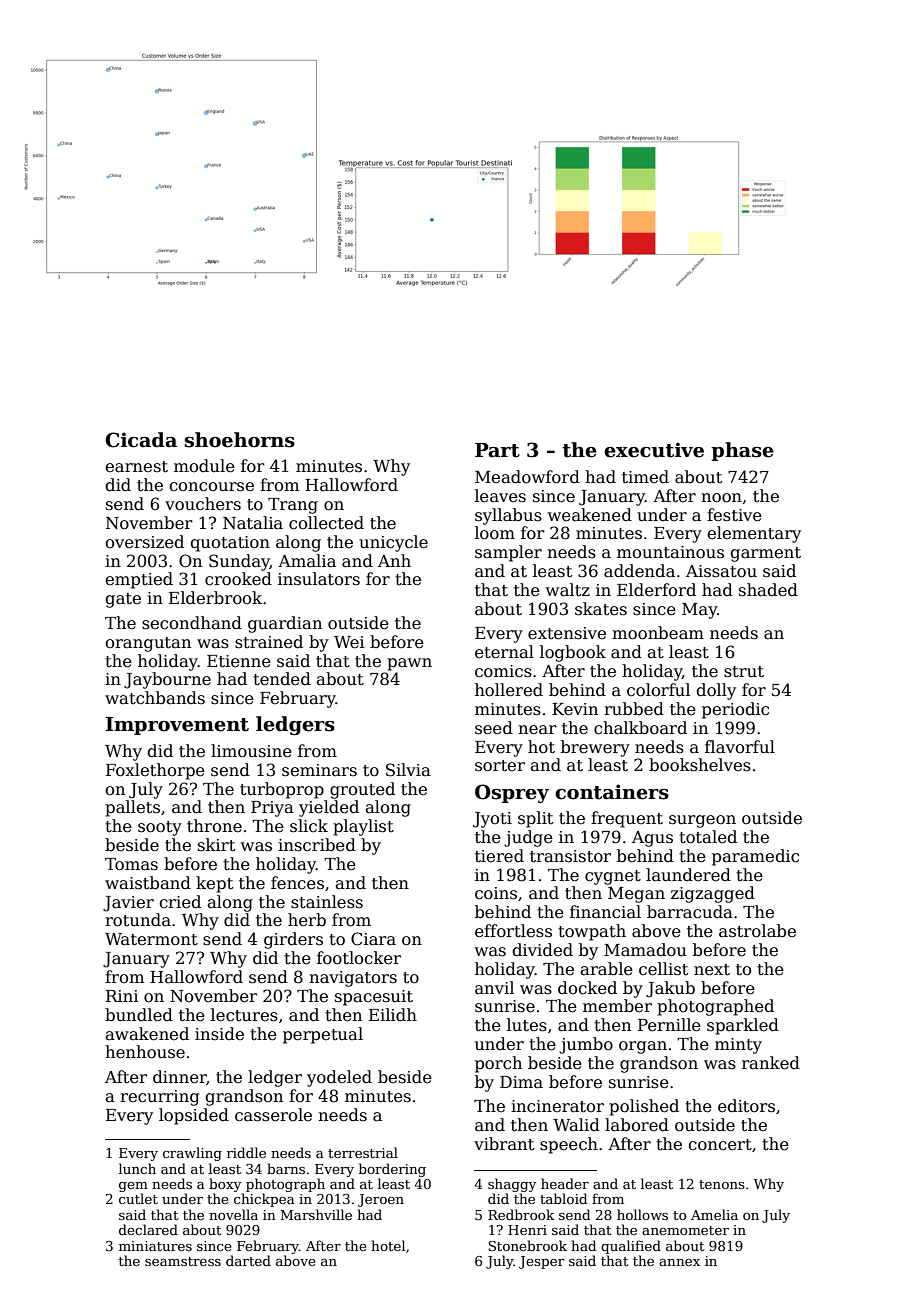  I want to click on mountainous, so click(670, 552).
